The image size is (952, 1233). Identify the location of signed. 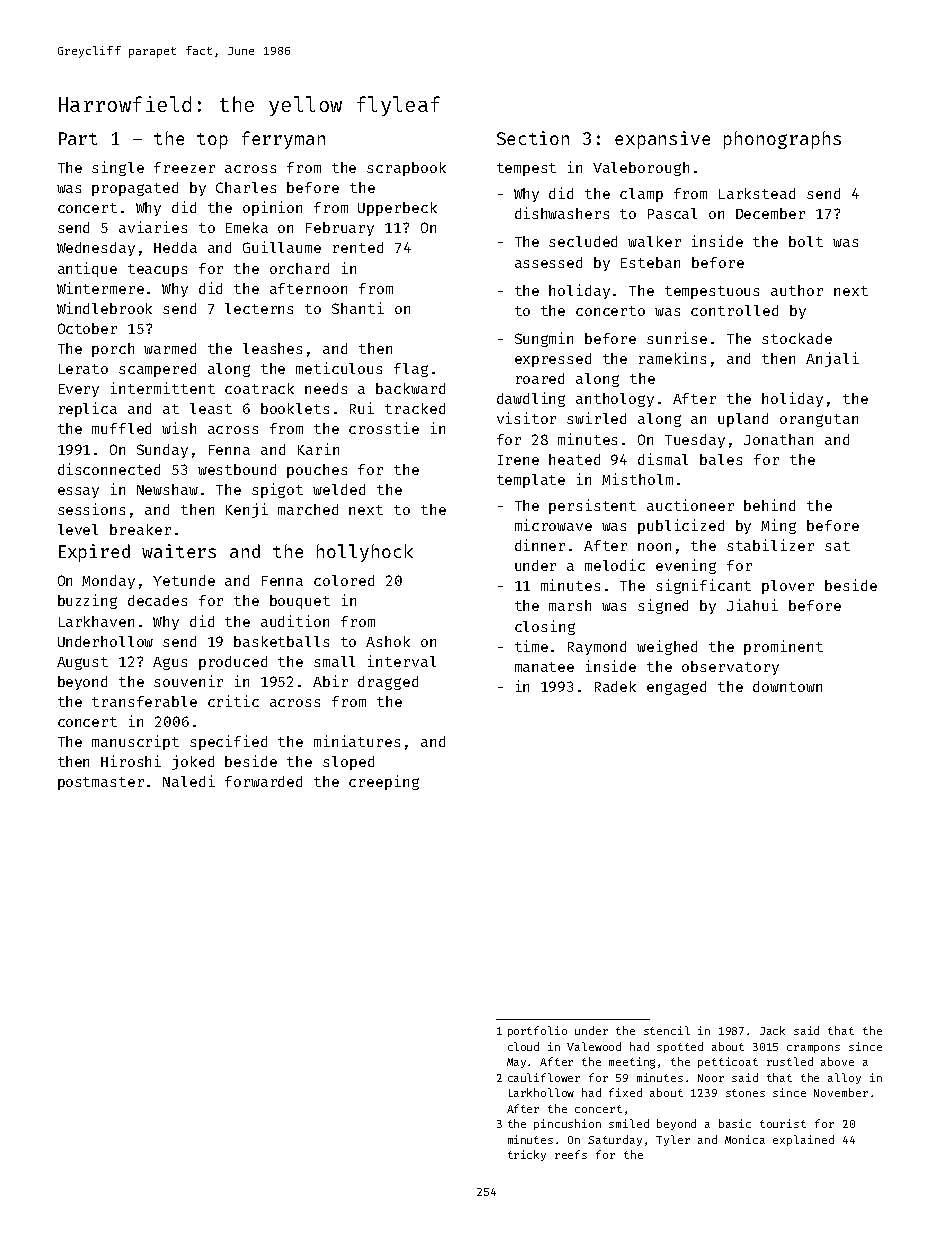
(663, 606).
